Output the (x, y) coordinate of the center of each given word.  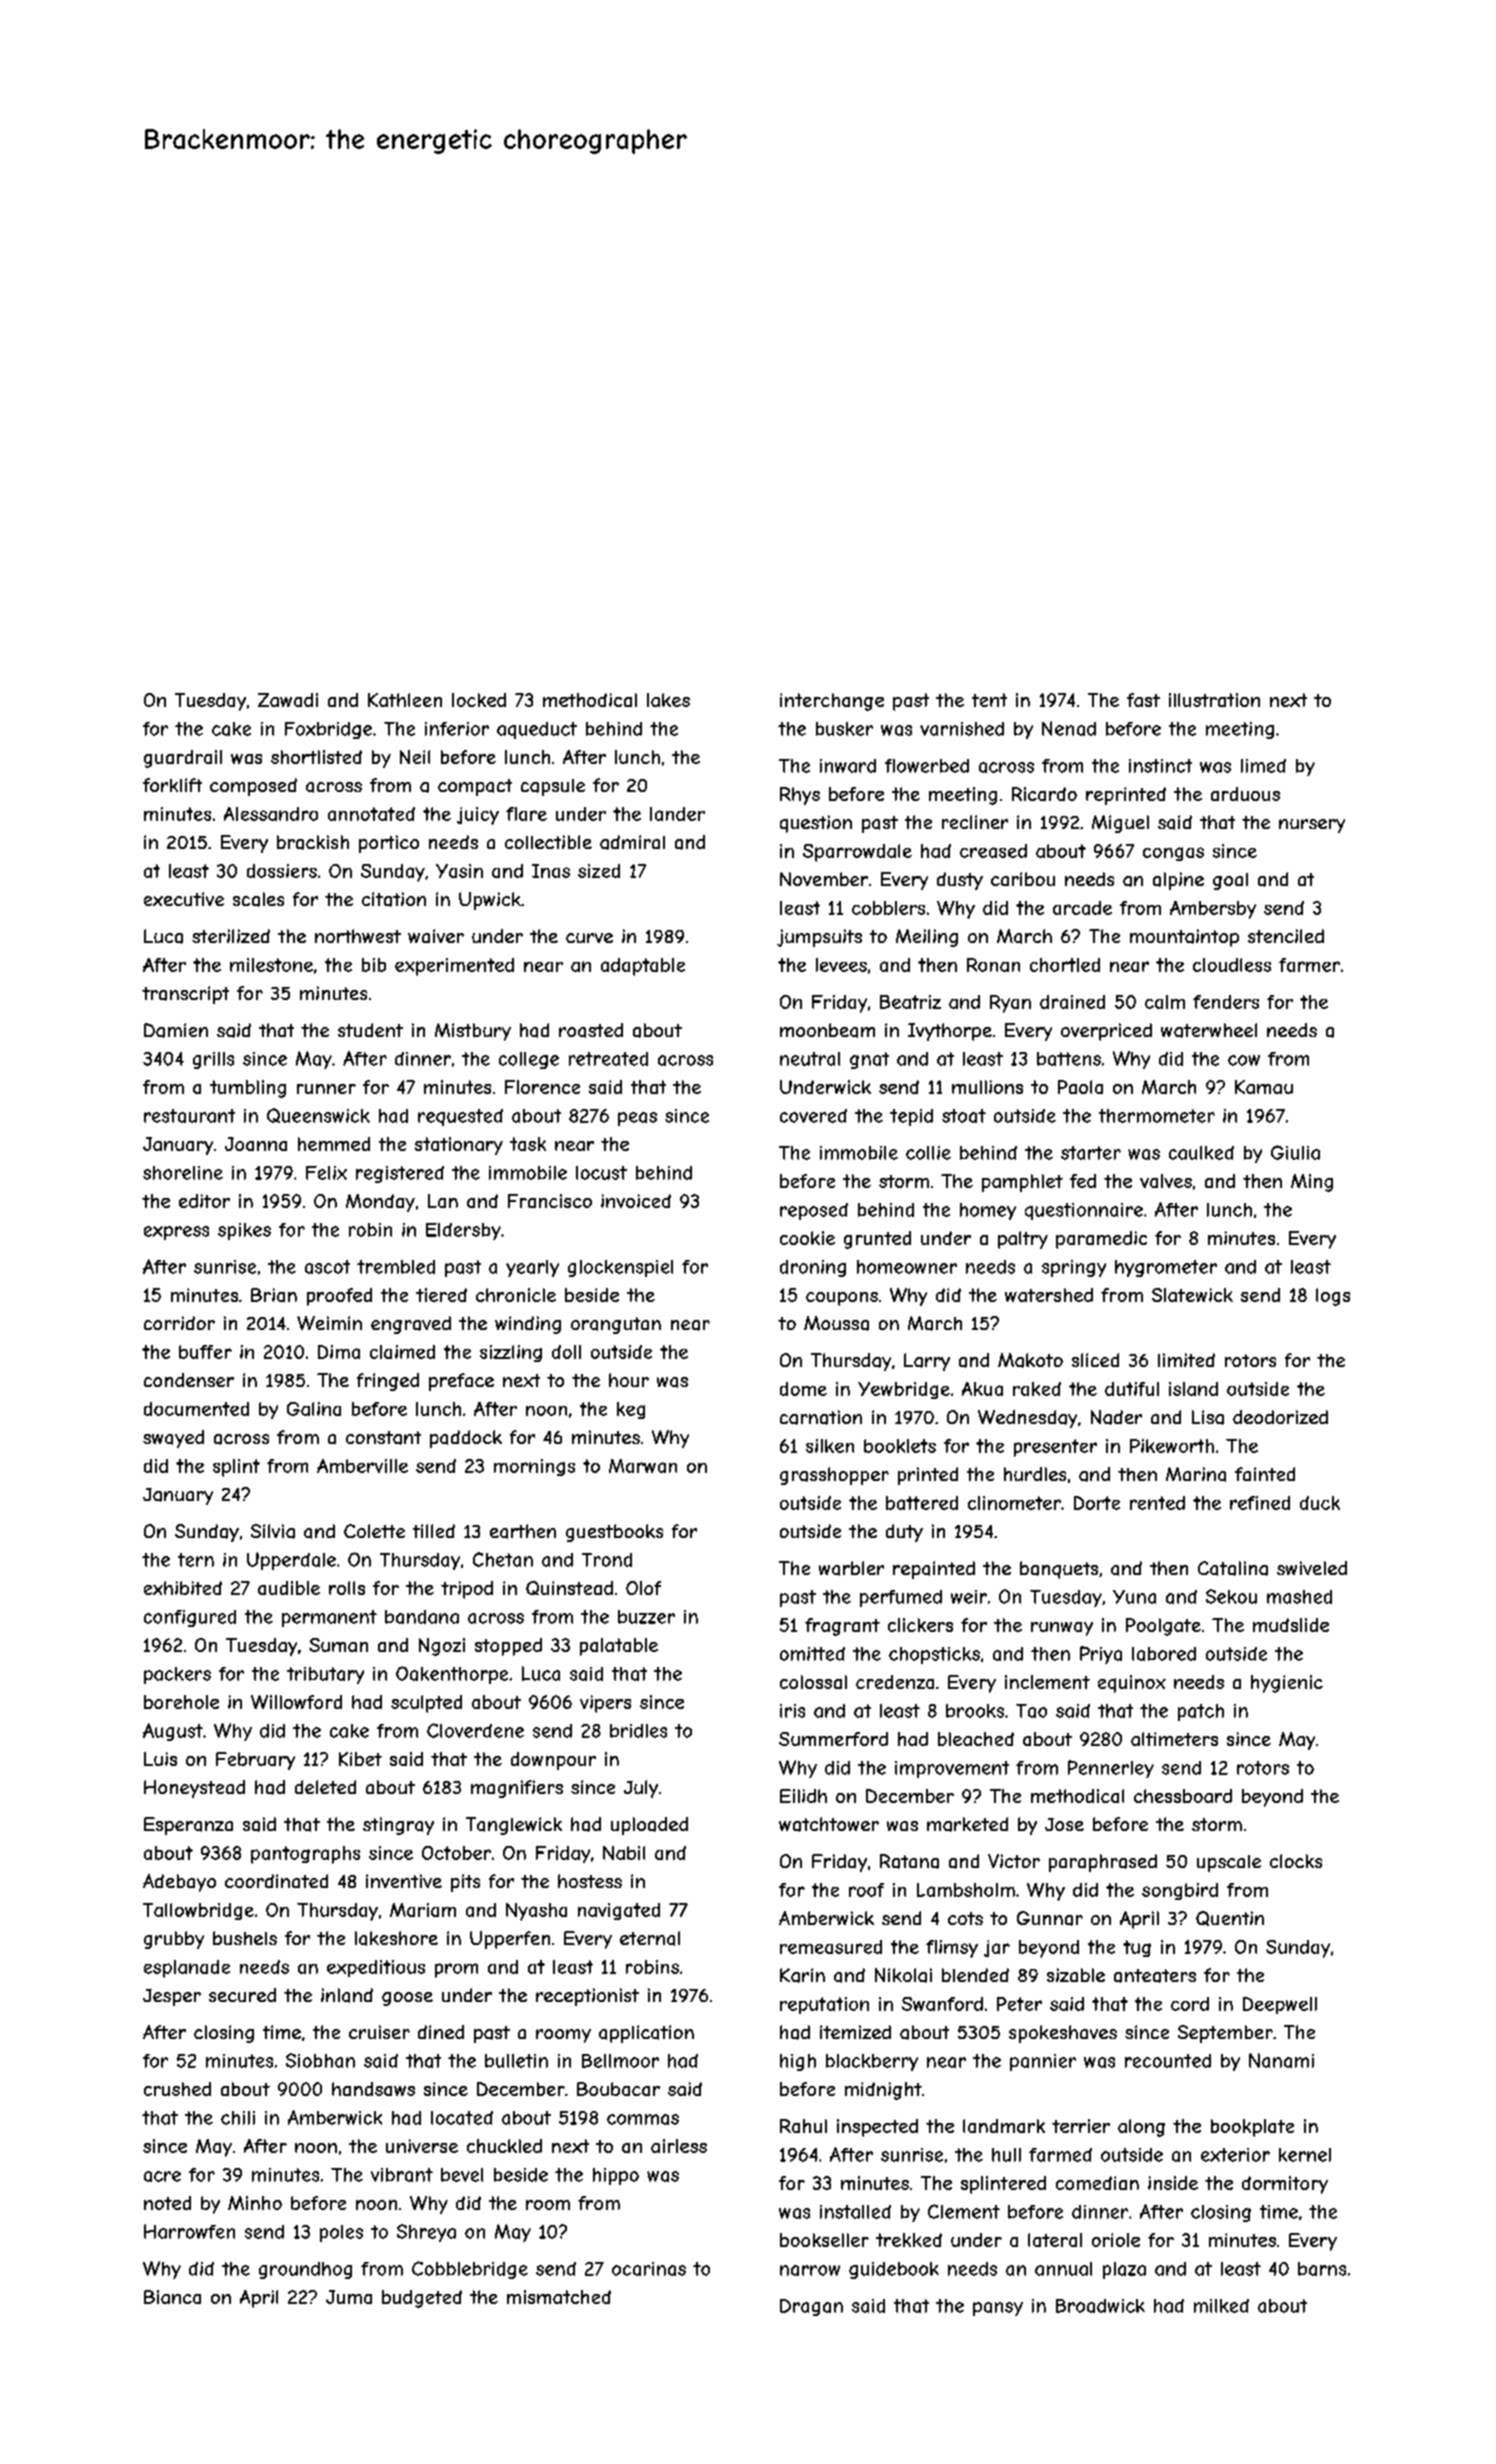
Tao (1031, 1711)
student (370, 1030)
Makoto (1030, 1360)
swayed (173, 1439)
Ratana (909, 1861)
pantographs (305, 1855)
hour (629, 1380)
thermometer (1157, 1116)
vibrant (402, 2175)
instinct (1160, 766)
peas (637, 1119)
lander (677, 814)
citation (394, 899)
